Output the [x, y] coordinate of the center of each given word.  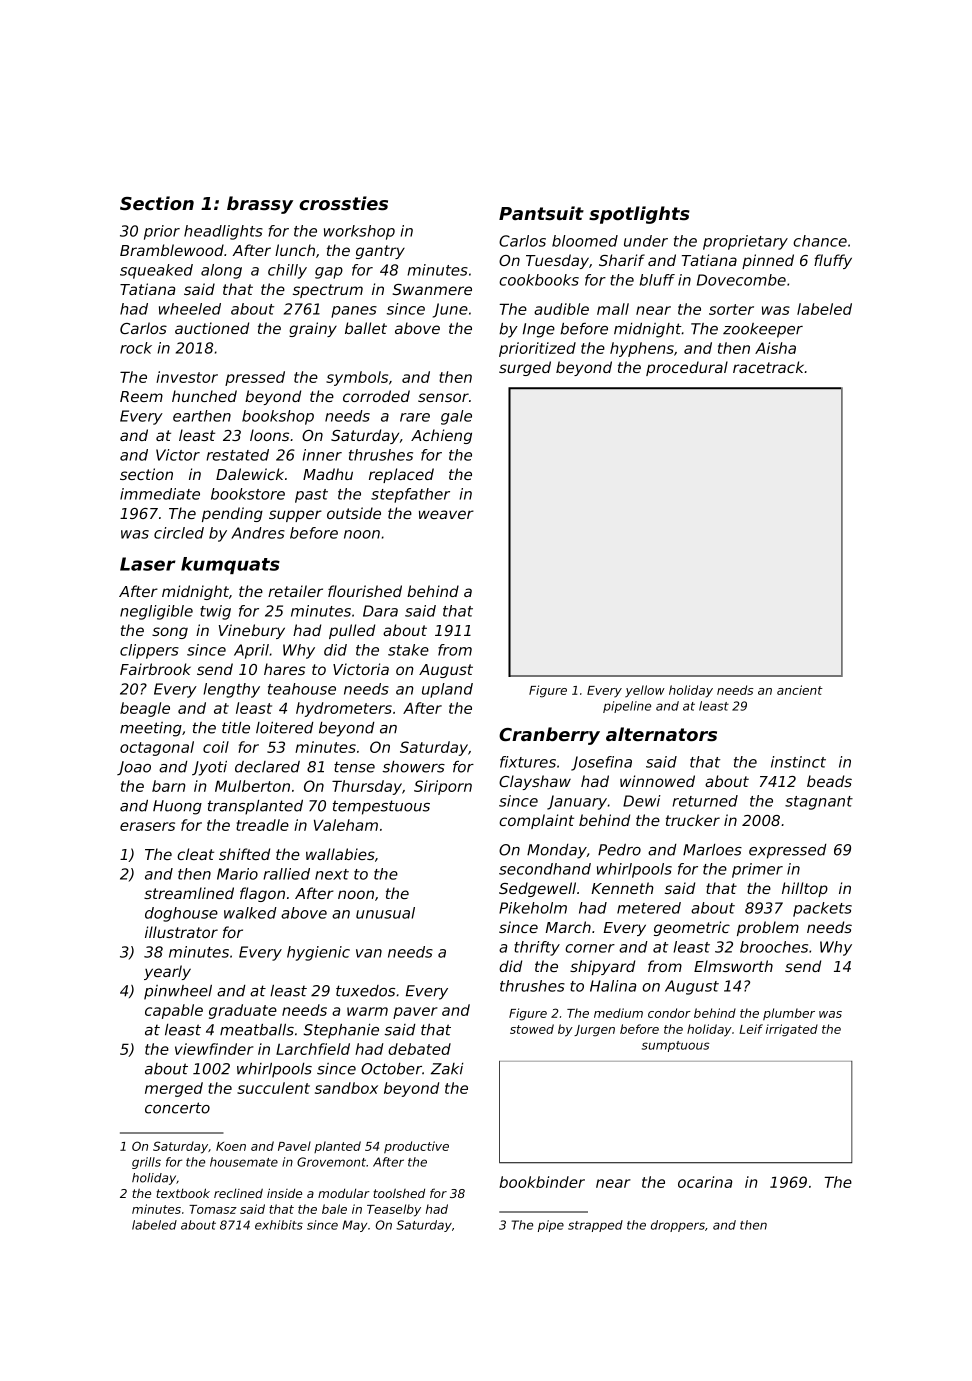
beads [829, 781]
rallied [286, 874]
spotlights [639, 215]
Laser [148, 564]
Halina [613, 986]
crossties [343, 203]
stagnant [819, 803]
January [577, 802]
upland [447, 690]
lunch [295, 250]
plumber [789, 1014]
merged [174, 1089]
